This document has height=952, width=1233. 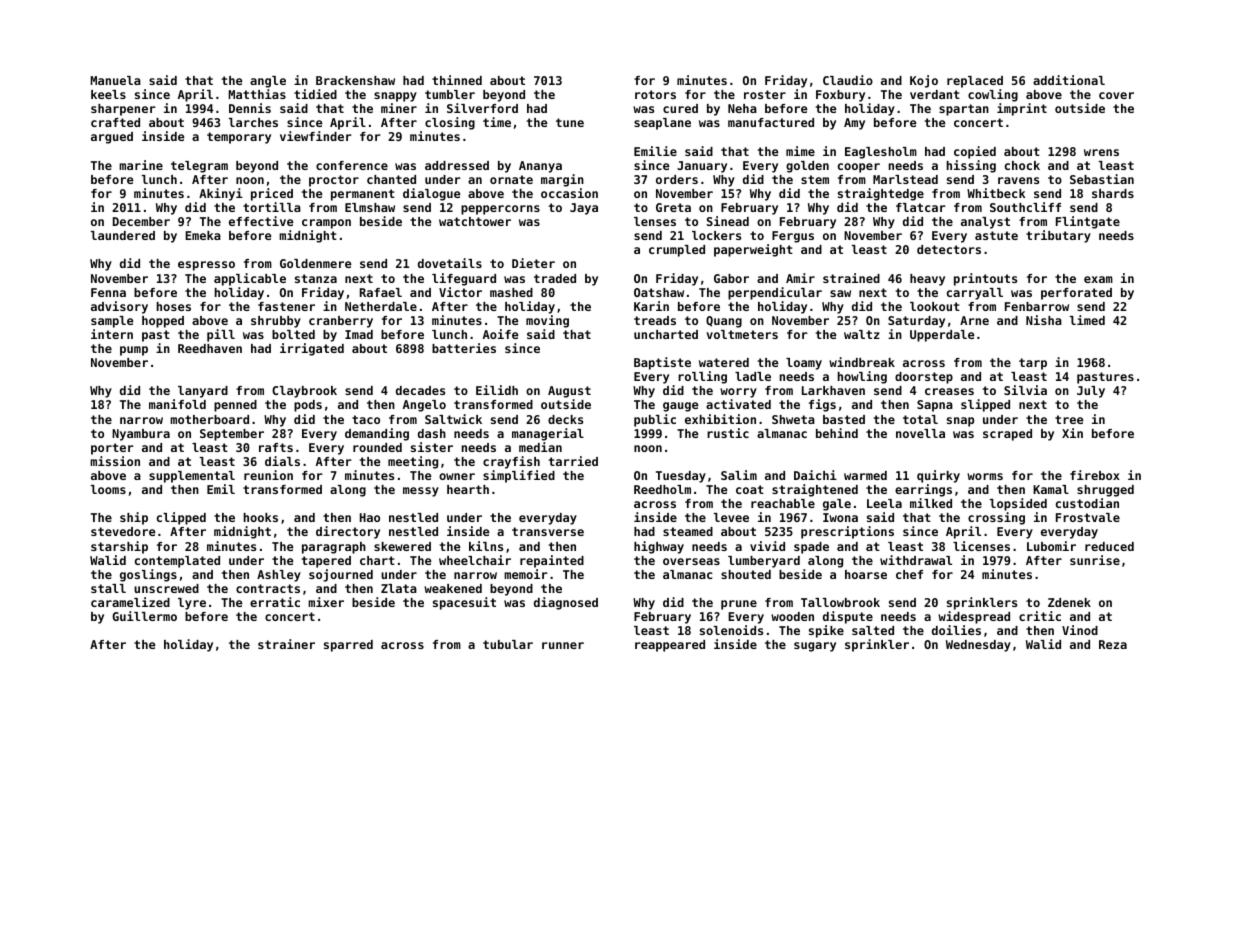 What do you see at coordinates (555, 278) in the document?
I see `traded` at bounding box center [555, 278].
